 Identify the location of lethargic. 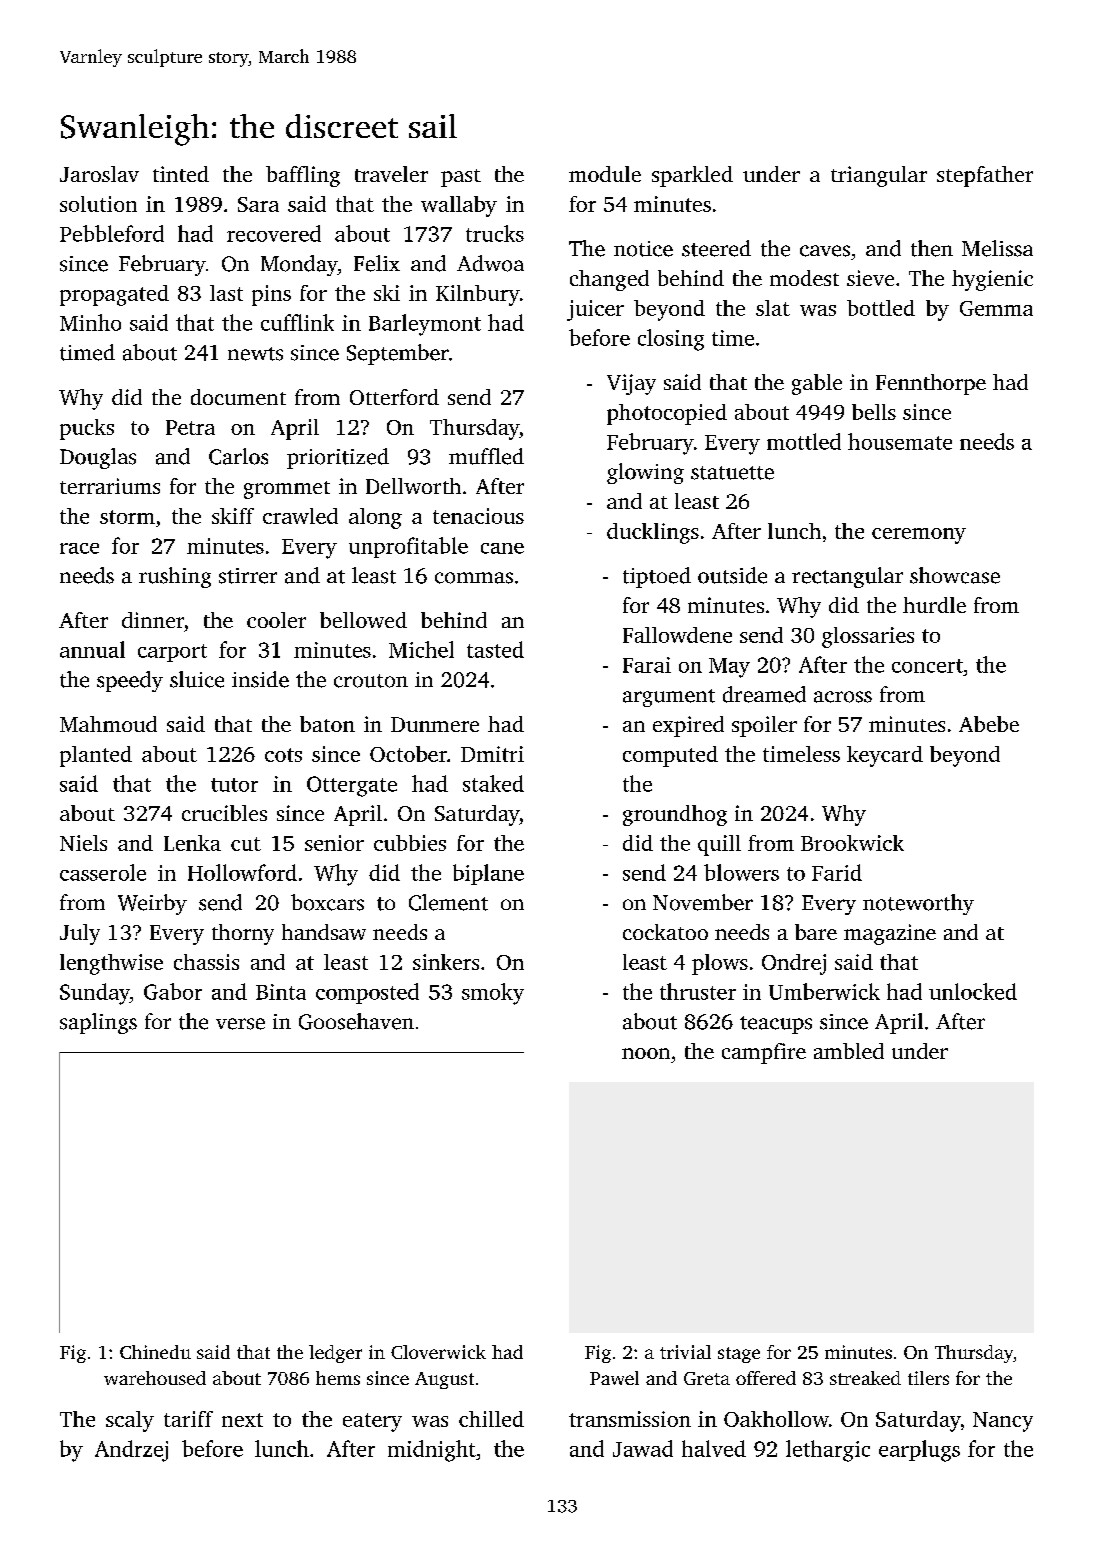
(828, 1451).
